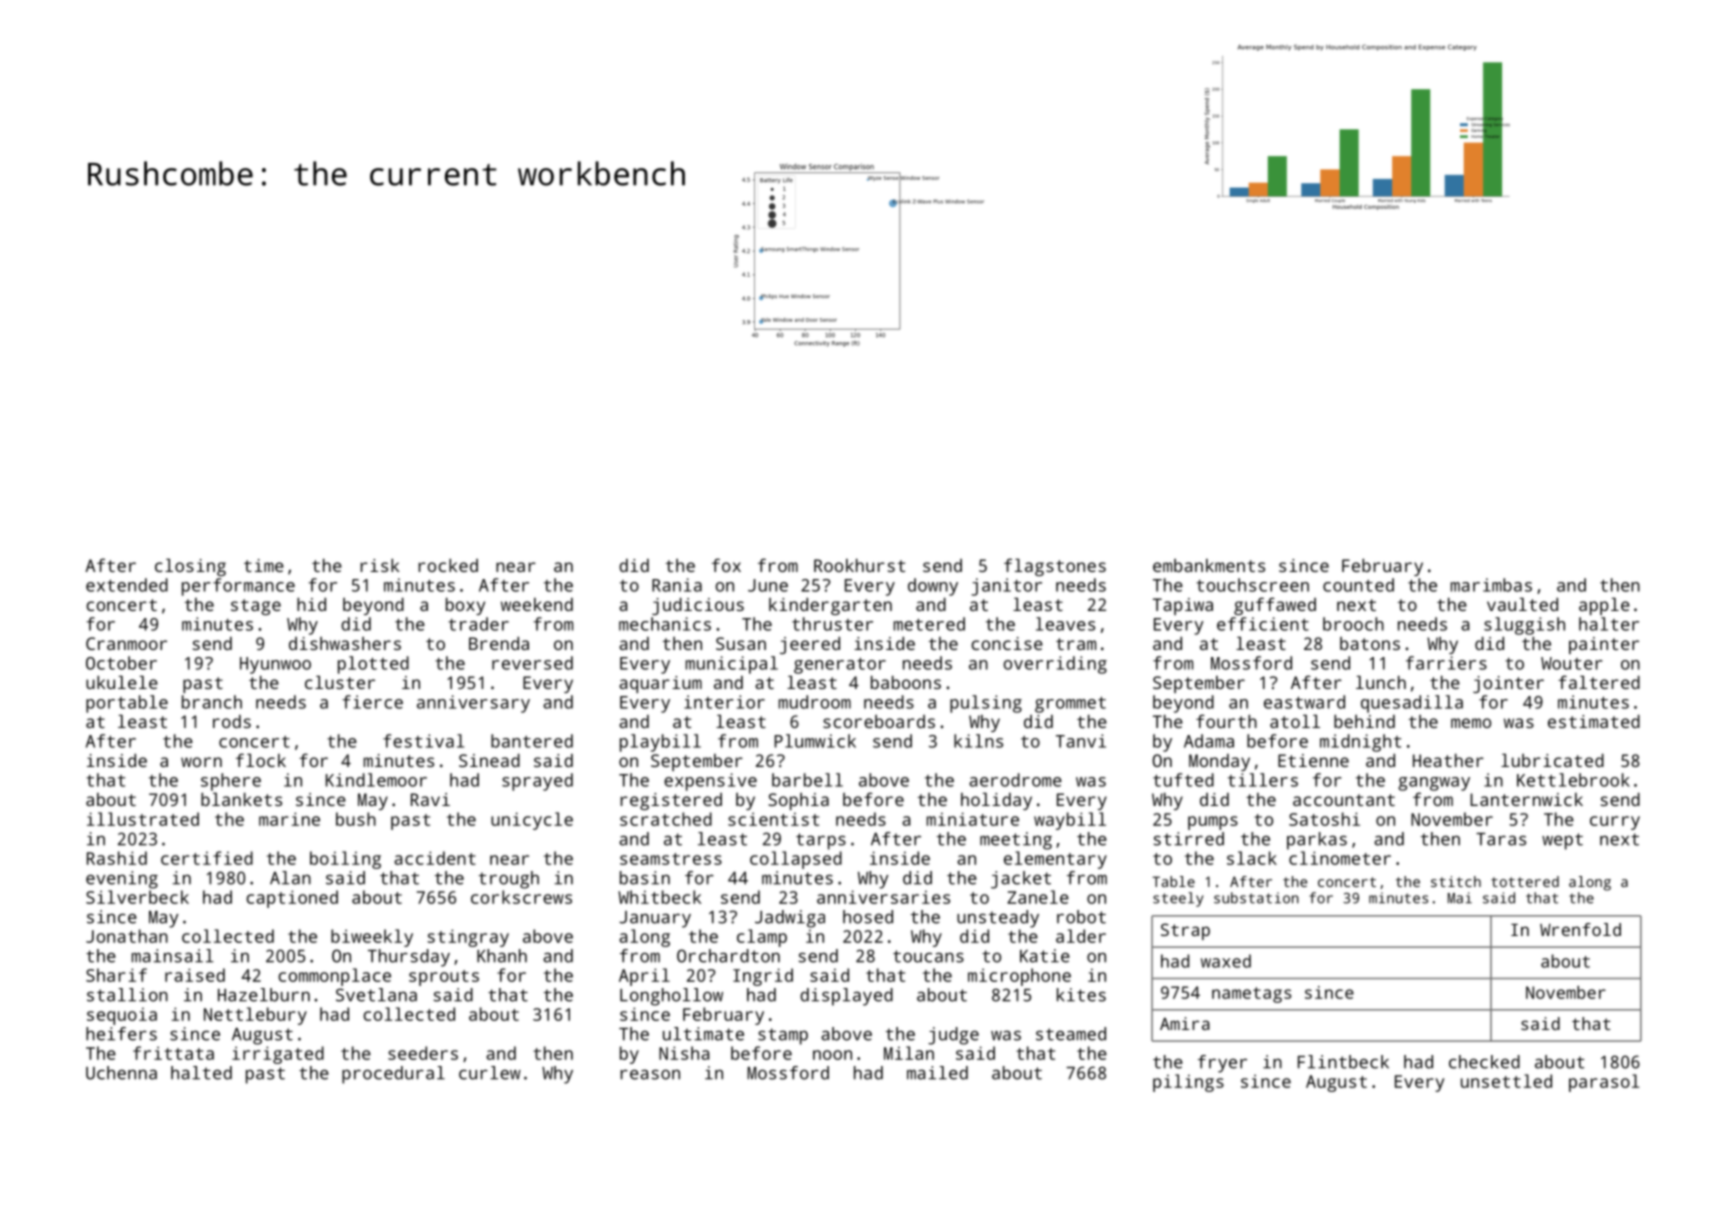  What do you see at coordinates (1226, 961) in the page?
I see `waxed` at bounding box center [1226, 961].
